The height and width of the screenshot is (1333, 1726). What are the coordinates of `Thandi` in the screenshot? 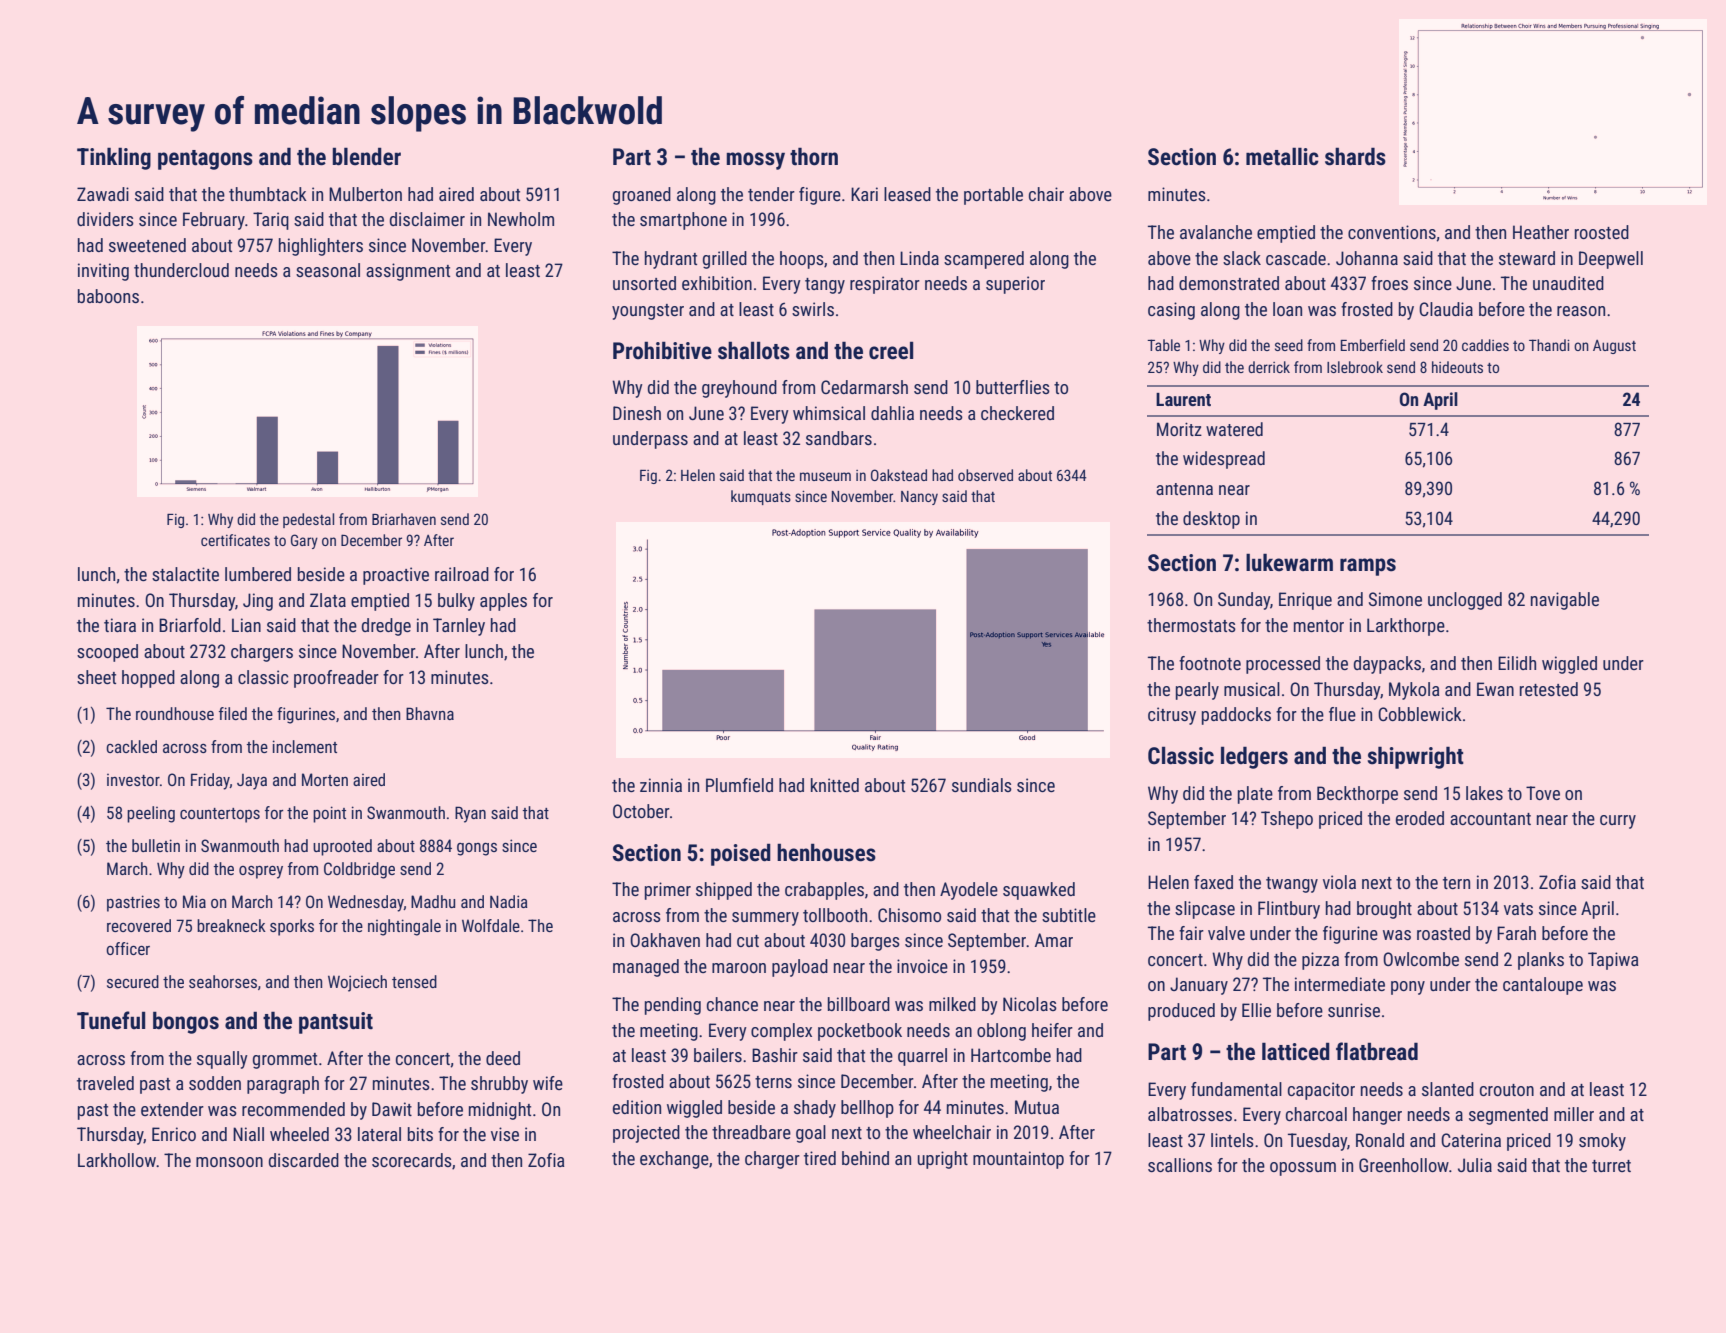 It's located at (1549, 345).
